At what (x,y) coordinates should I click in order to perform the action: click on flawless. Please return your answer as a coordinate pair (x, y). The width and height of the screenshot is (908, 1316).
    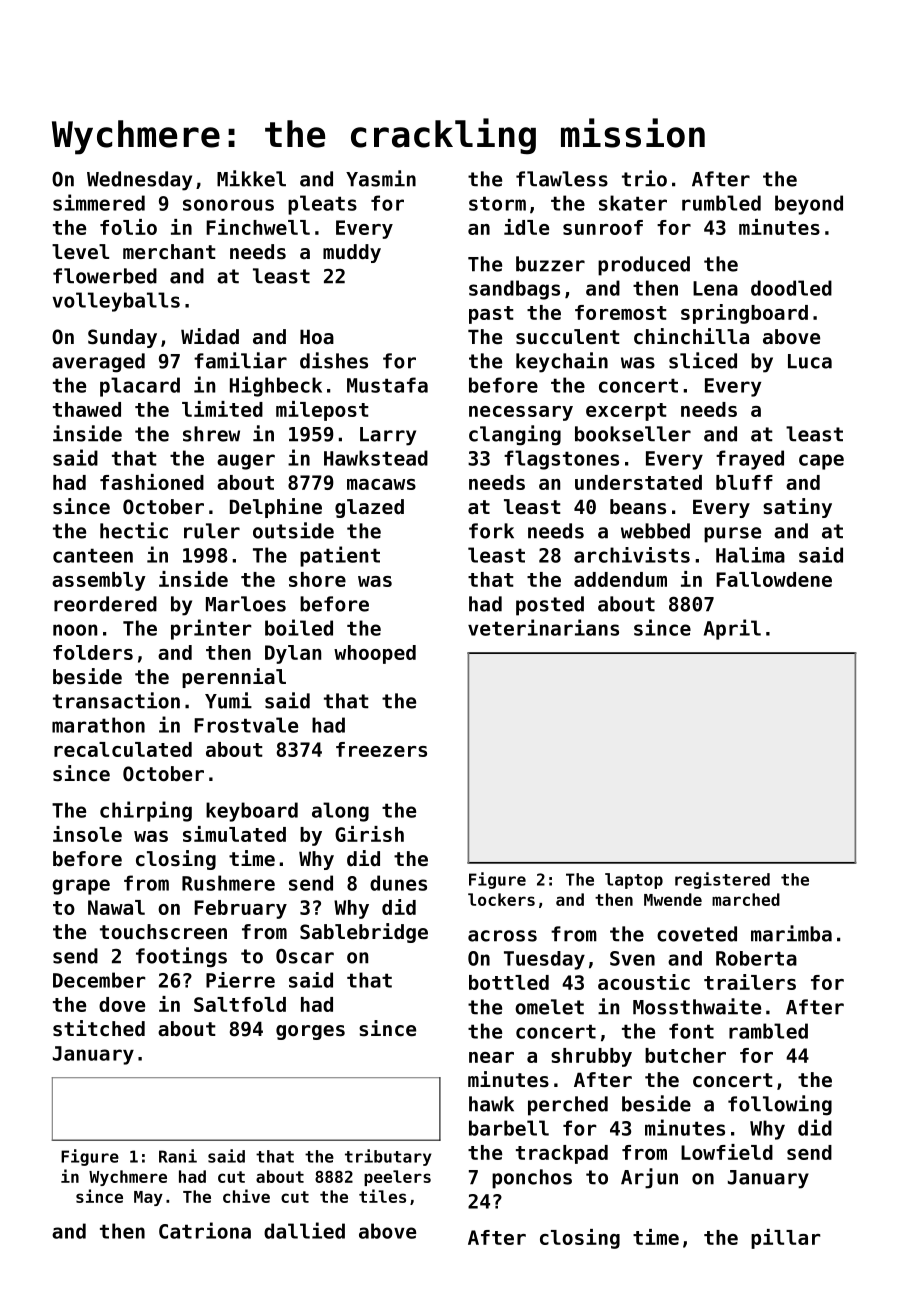
    Looking at the image, I should click on (562, 179).
